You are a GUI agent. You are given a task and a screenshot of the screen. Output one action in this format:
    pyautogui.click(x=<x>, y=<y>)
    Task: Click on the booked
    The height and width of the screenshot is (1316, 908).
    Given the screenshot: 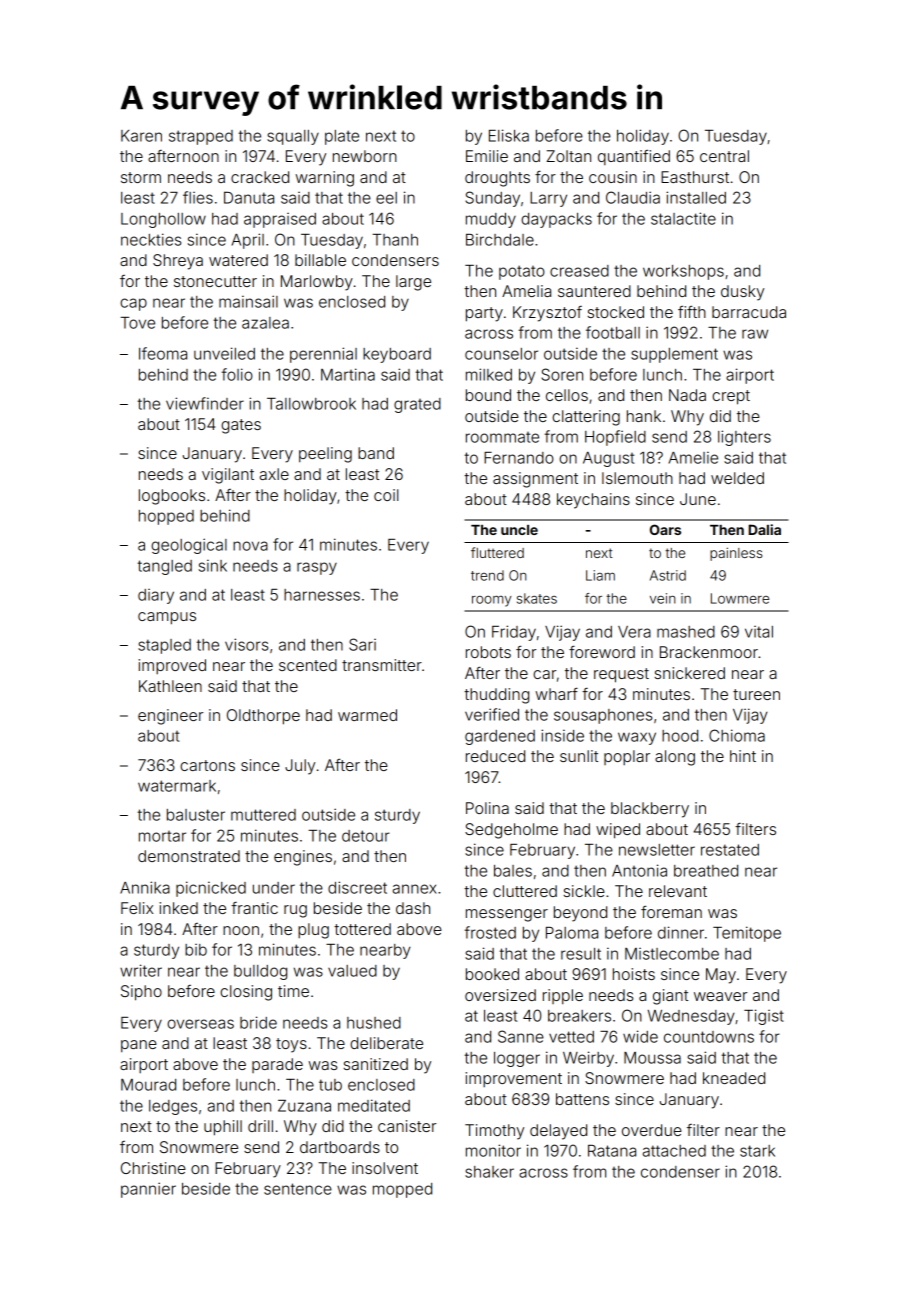 What is the action you would take?
    pyautogui.click(x=492, y=974)
